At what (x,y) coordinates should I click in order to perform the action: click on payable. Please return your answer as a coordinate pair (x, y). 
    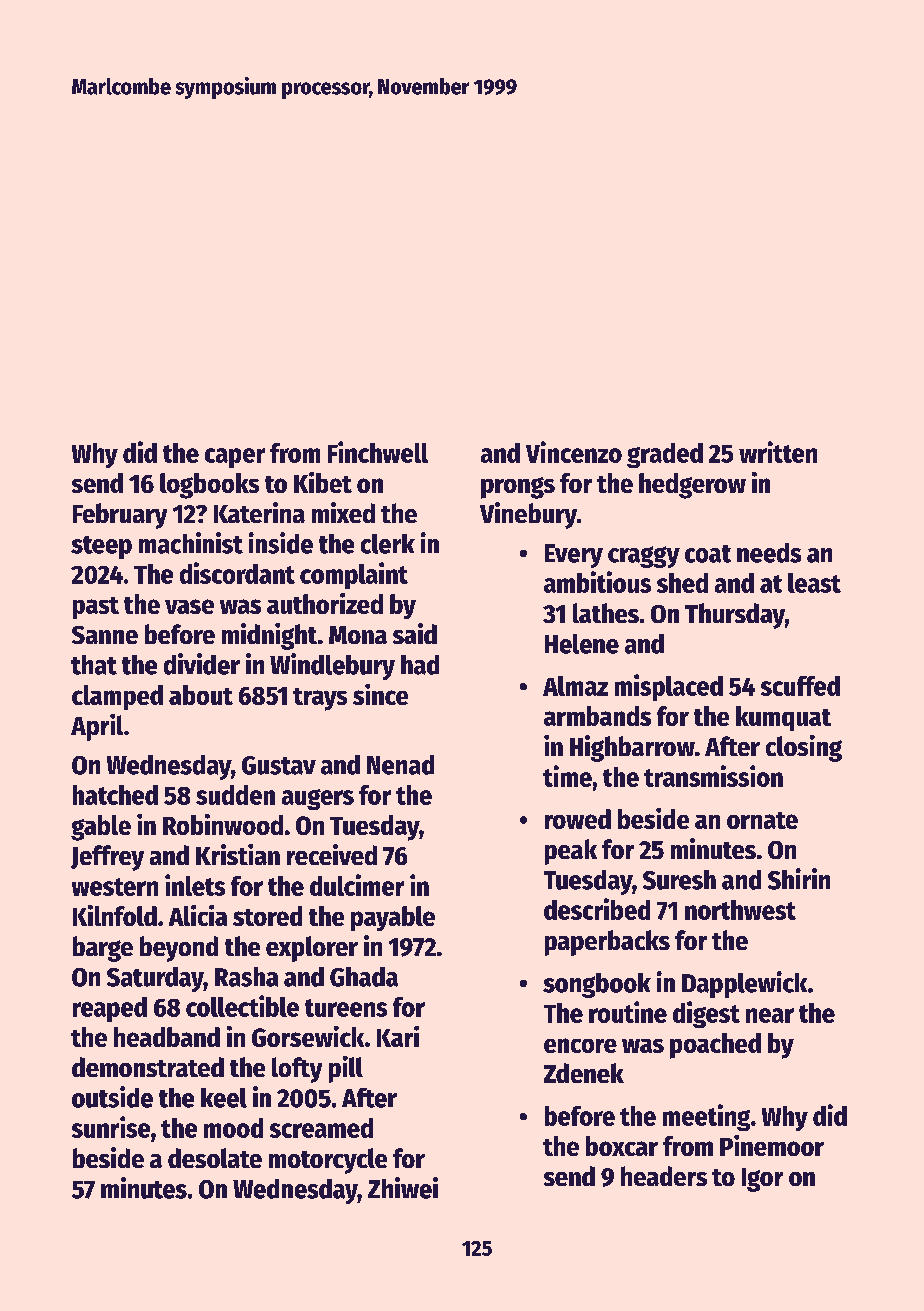
    Looking at the image, I should click on (393, 918).
